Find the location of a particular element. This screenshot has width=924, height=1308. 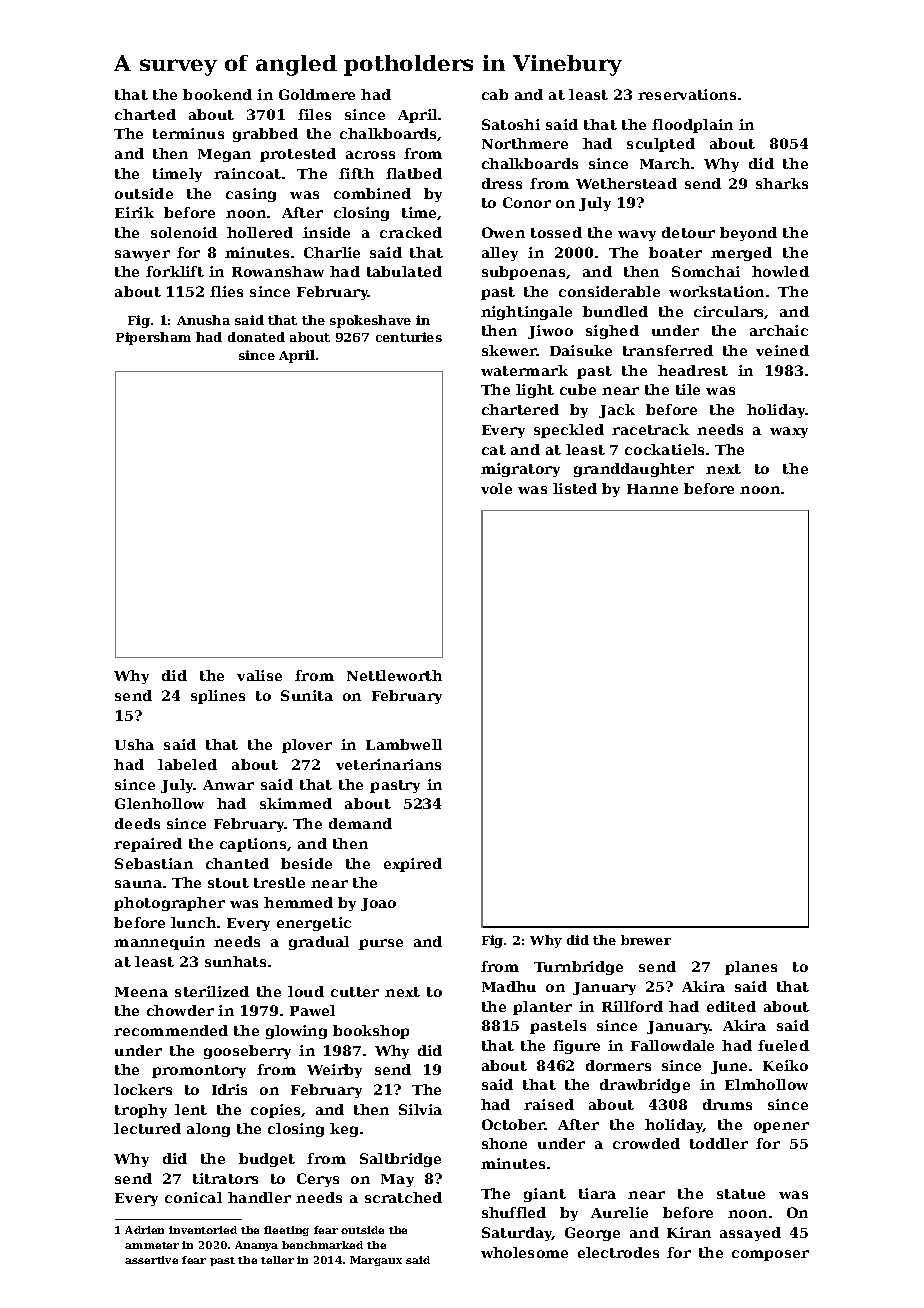

brewer is located at coordinates (646, 940).
